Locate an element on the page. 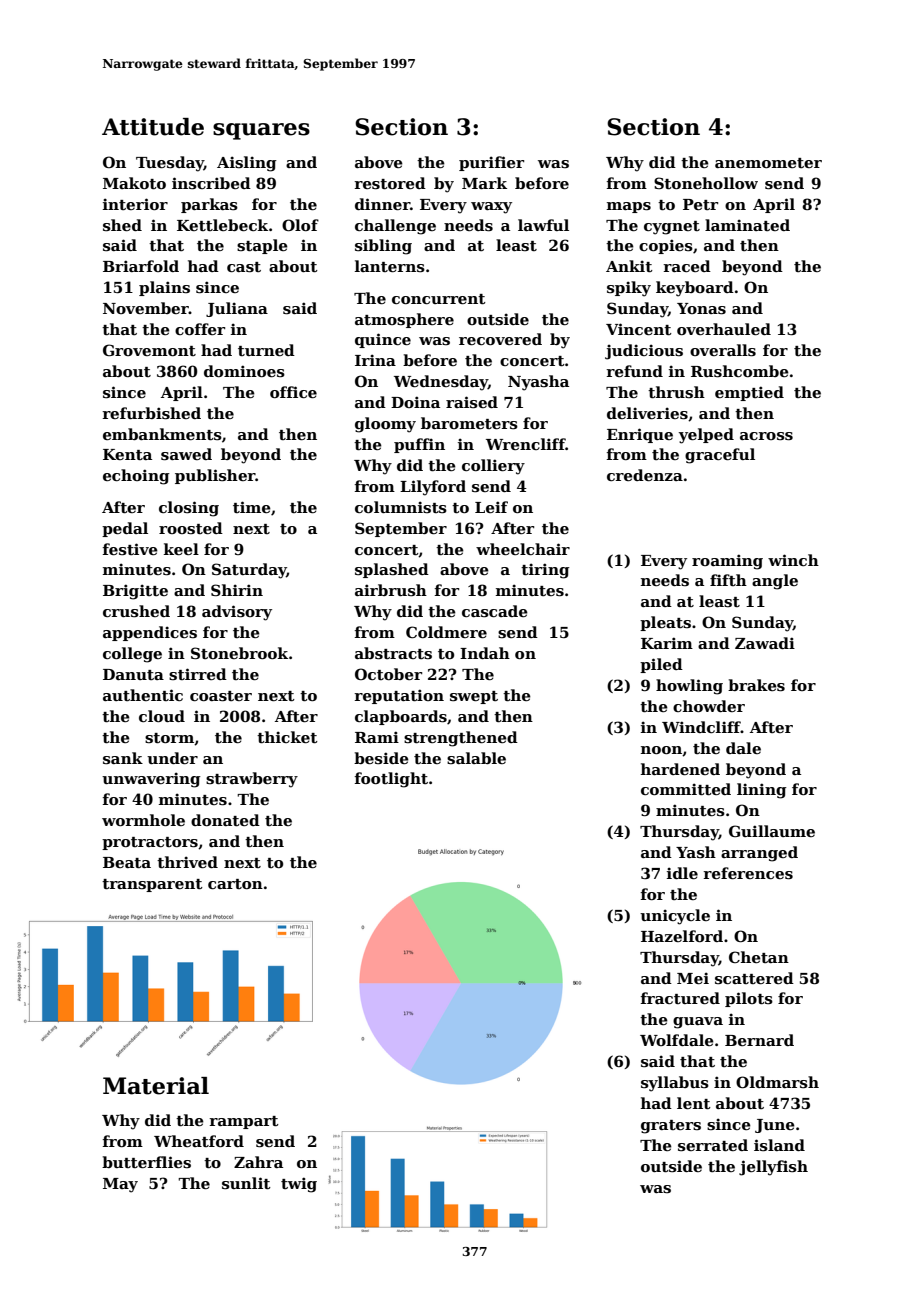  rampart is located at coordinates (244, 1122).
